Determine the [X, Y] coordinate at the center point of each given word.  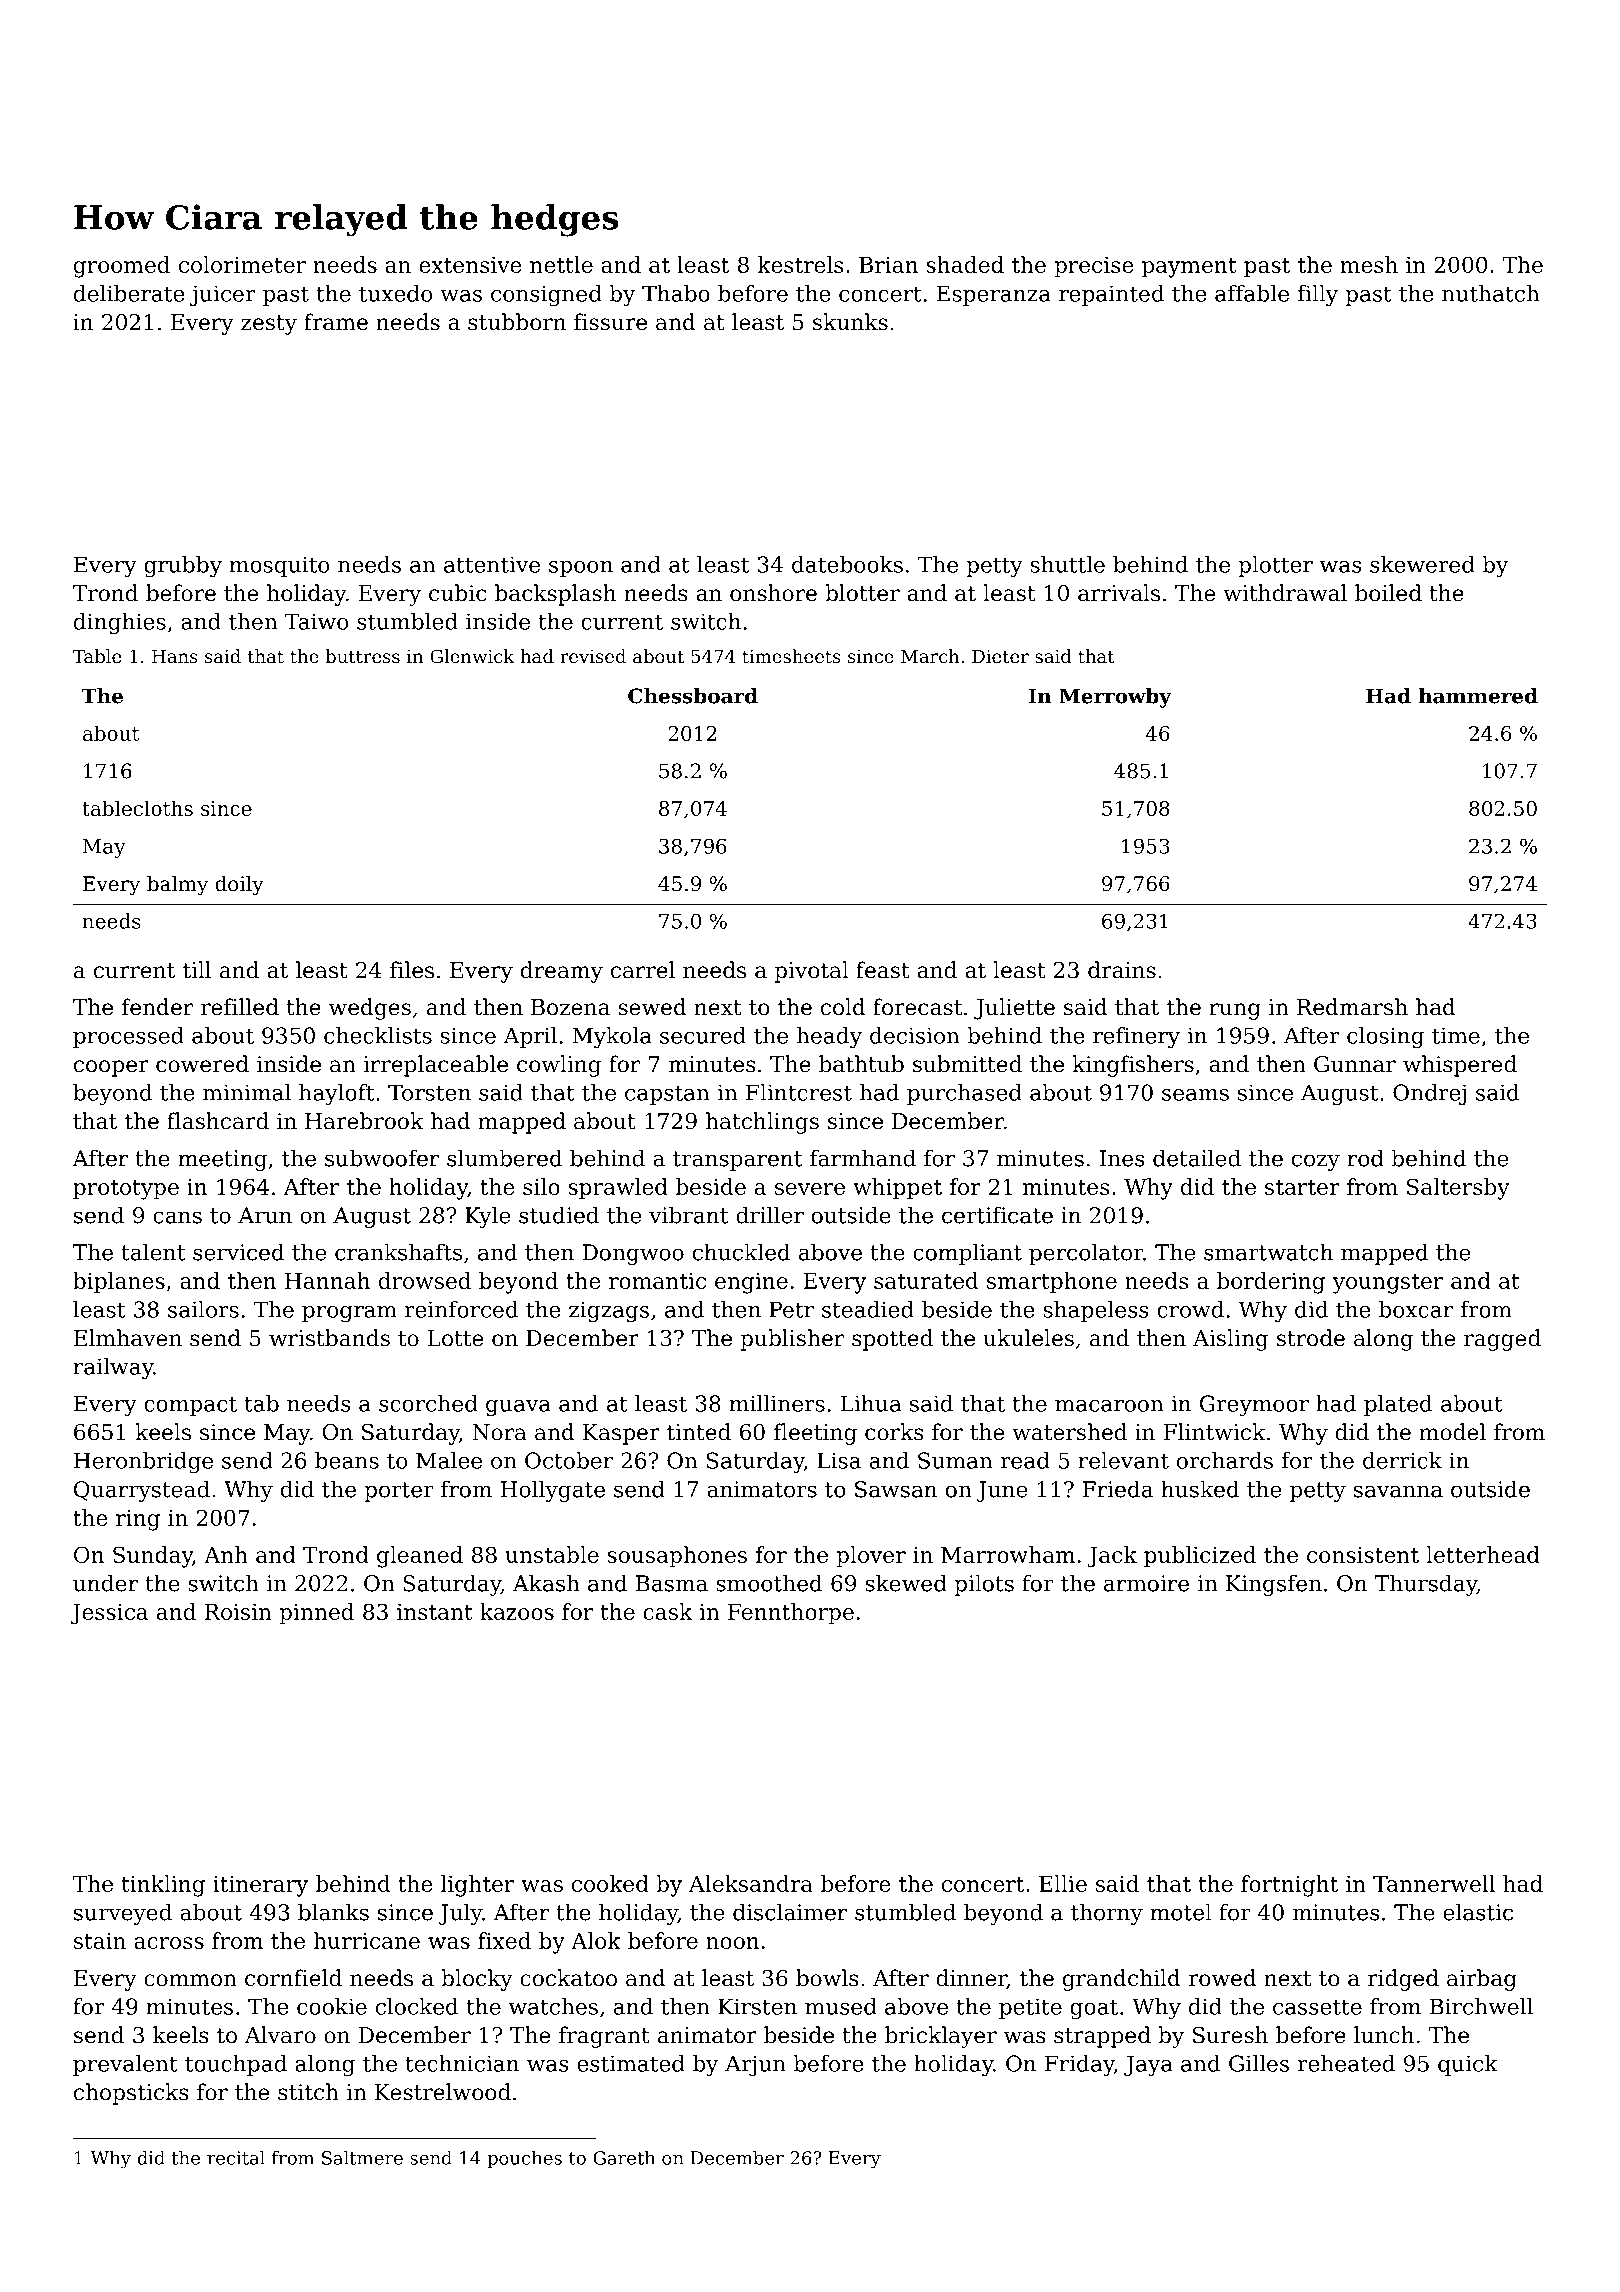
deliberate [129, 293]
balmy [177, 886]
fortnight [1289, 1886]
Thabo [676, 293]
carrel [643, 970]
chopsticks [131, 2094]
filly [1318, 296]
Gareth [624, 2158]
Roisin [238, 1612]
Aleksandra [751, 1883]
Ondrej [1429, 1095]
